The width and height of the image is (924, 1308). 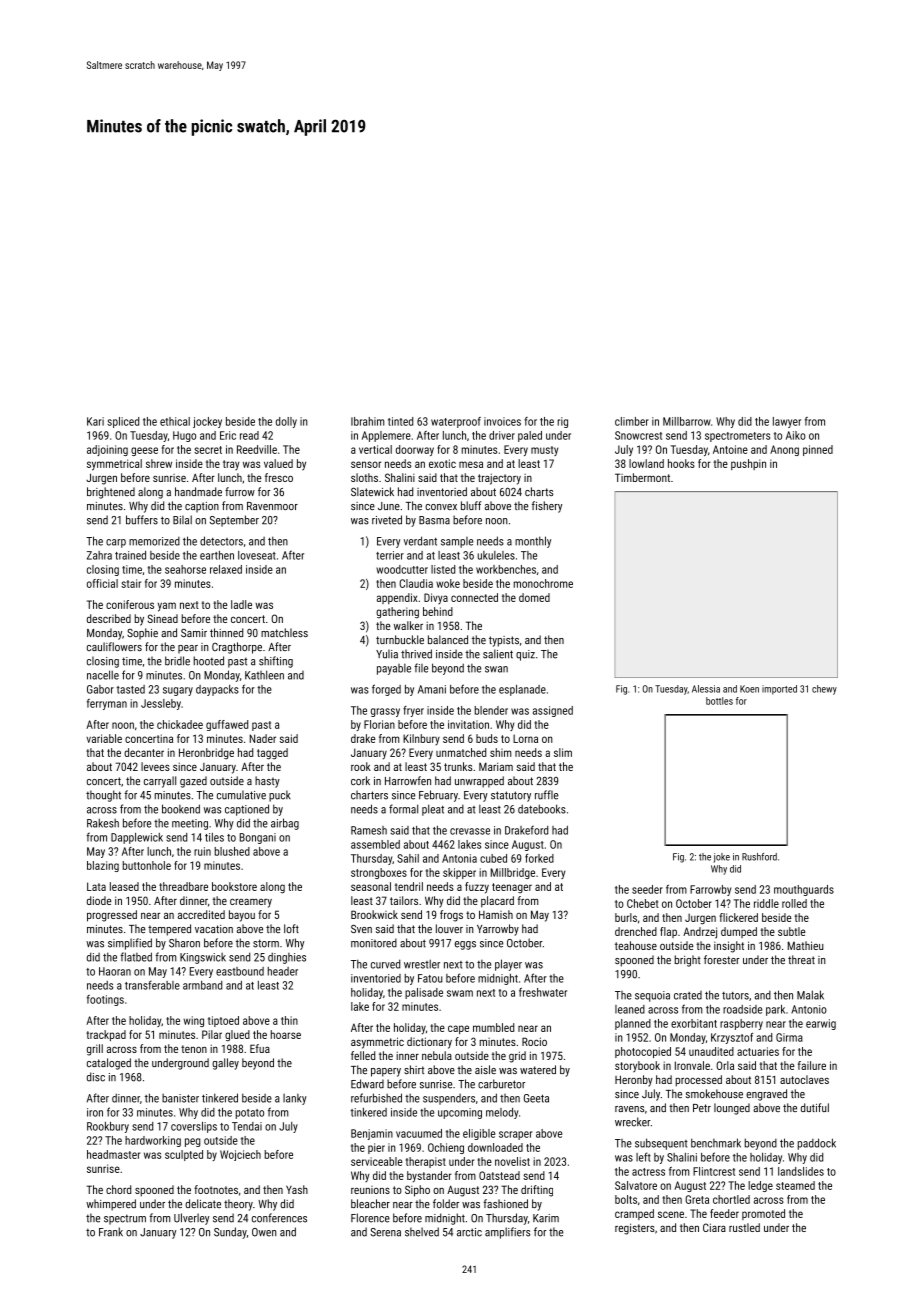 What do you see at coordinates (533, 542) in the image?
I see `monthly` at bounding box center [533, 542].
